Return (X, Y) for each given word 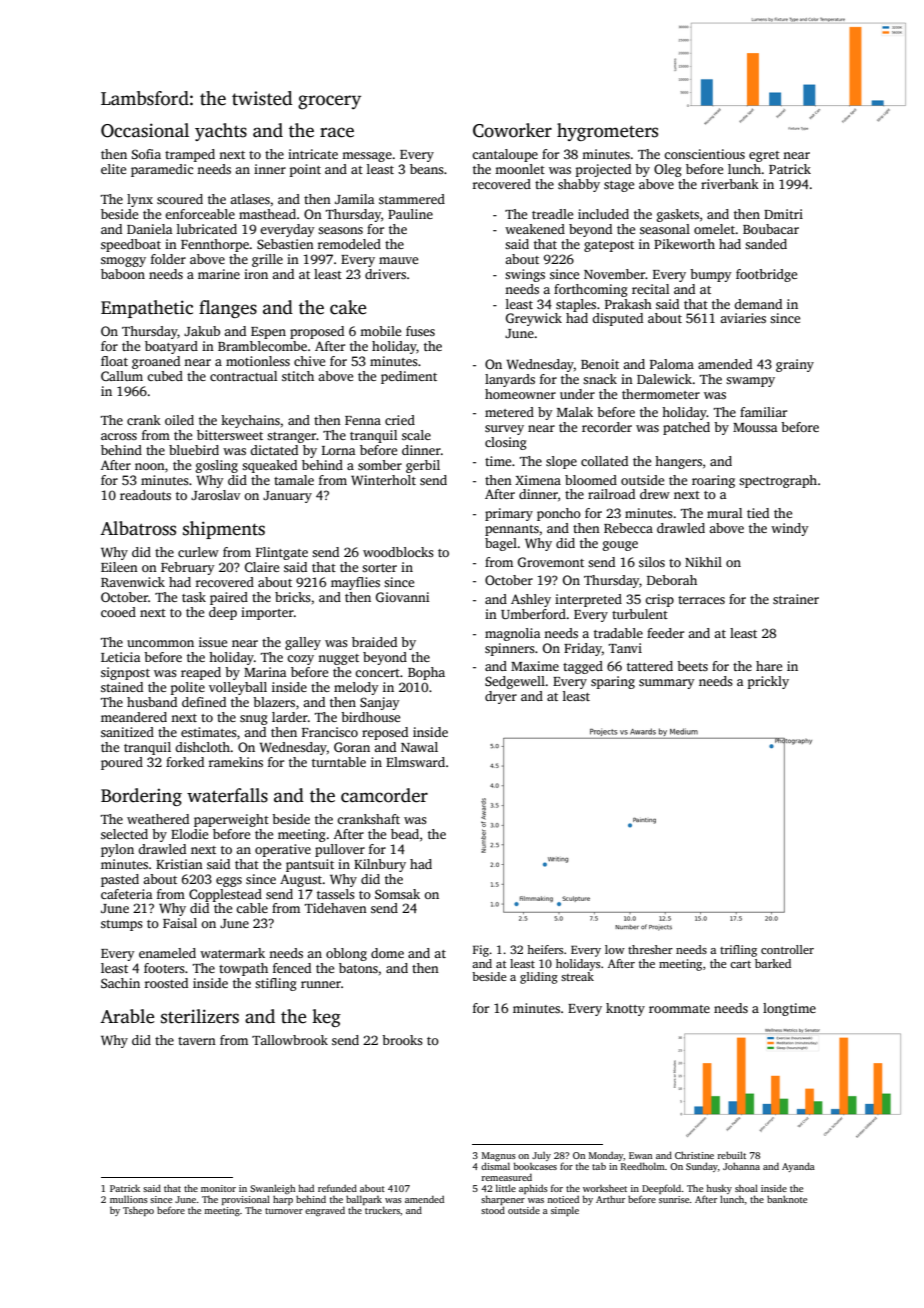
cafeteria (127, 894)
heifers (545, 949)
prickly (768, 682)
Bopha (426, 673)
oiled (179, 420)
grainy (795, 365)
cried (400, 420)
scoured (180, 199)
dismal (495, 1166)
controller (787, 949)
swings (525, 275)
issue (213, 642)
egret (764, 156)
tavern (197, 1041)
